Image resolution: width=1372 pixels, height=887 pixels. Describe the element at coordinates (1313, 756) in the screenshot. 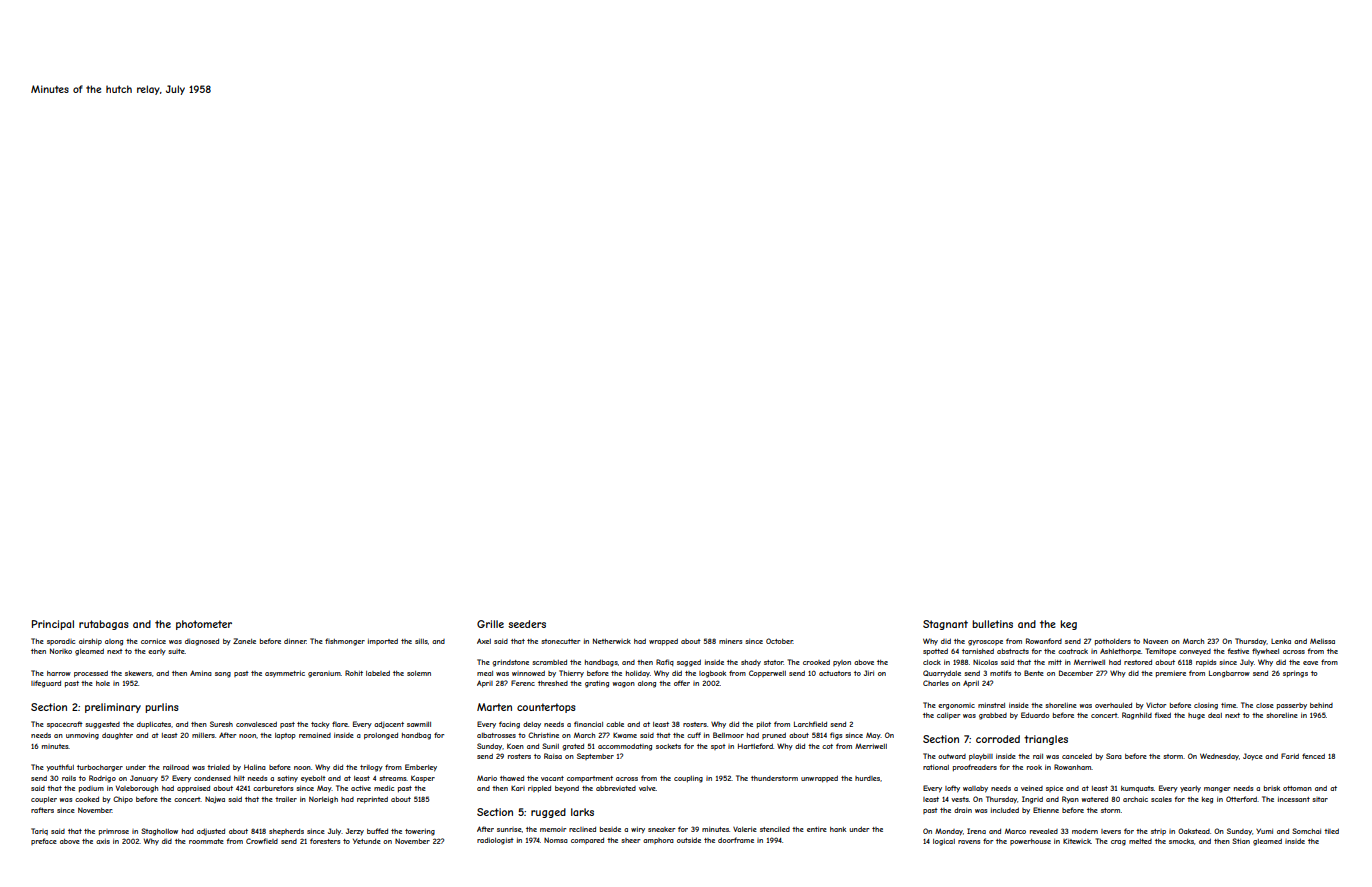

I see `fenced` at that location.
